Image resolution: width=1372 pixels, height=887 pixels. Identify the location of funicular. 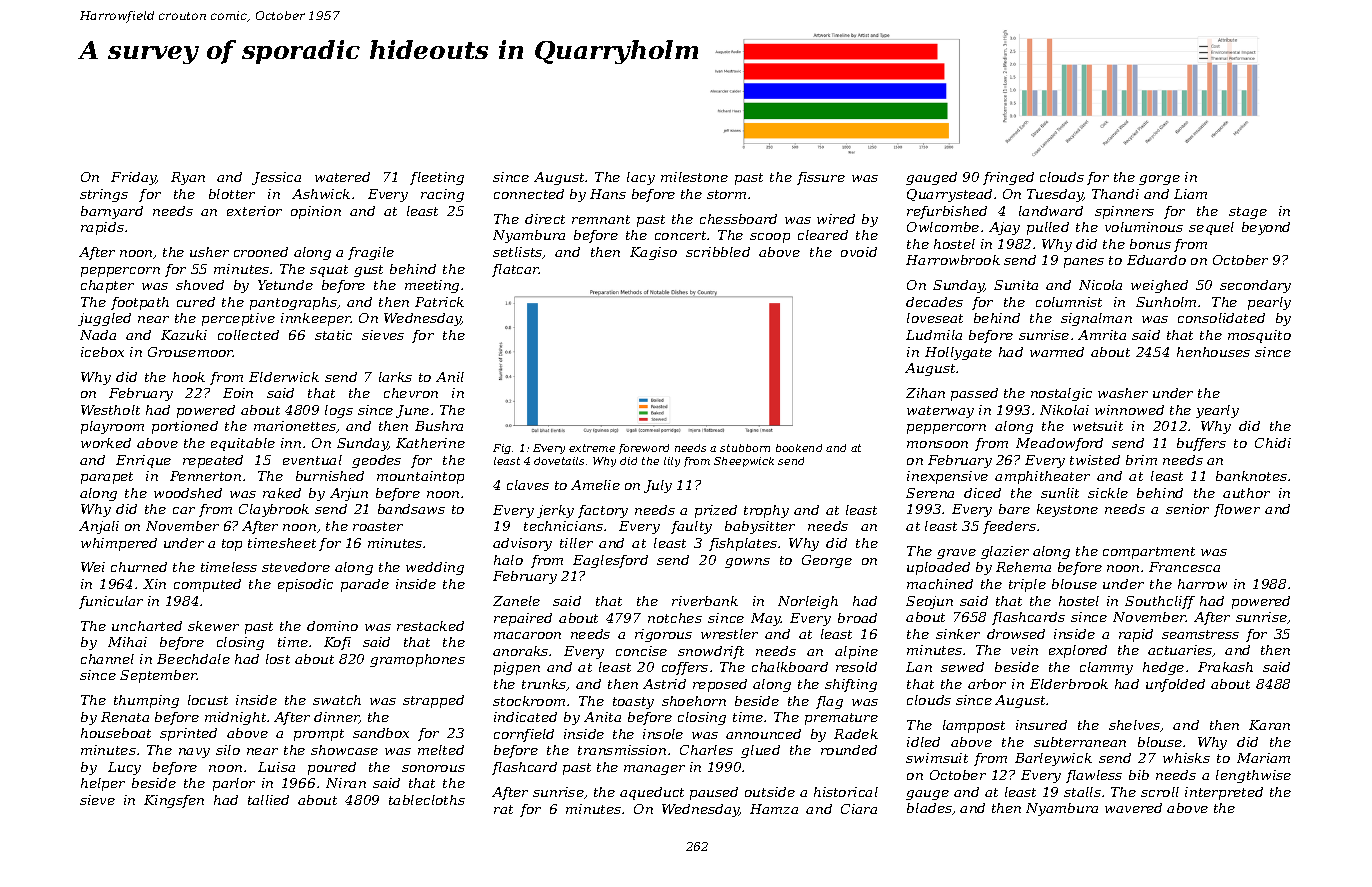
(111, 602).
